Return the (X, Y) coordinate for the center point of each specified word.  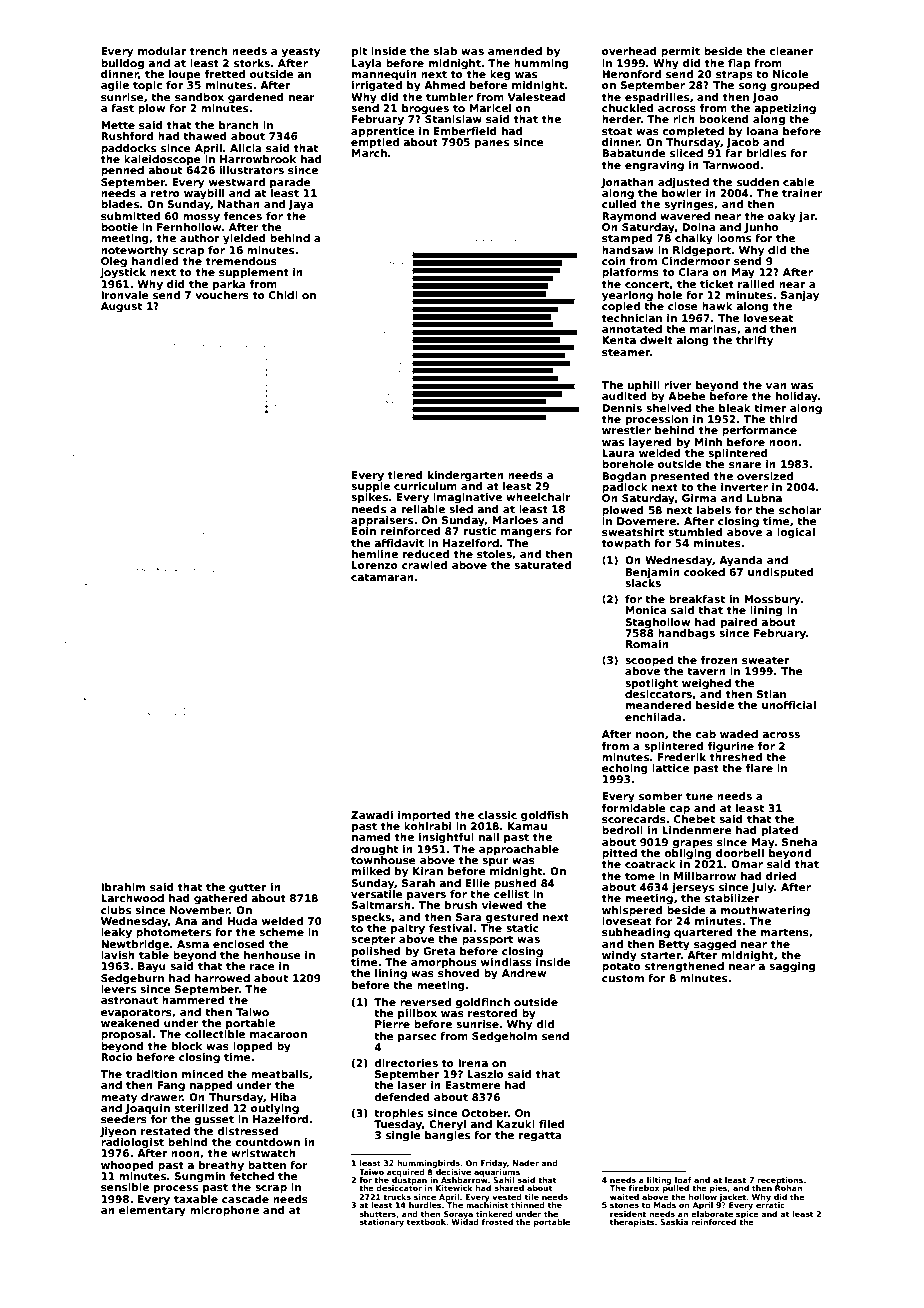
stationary (381, 1223)
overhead (629, 51)
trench (209, 51)
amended (515, 51)
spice (747, 1215)
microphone (224, 1211)
